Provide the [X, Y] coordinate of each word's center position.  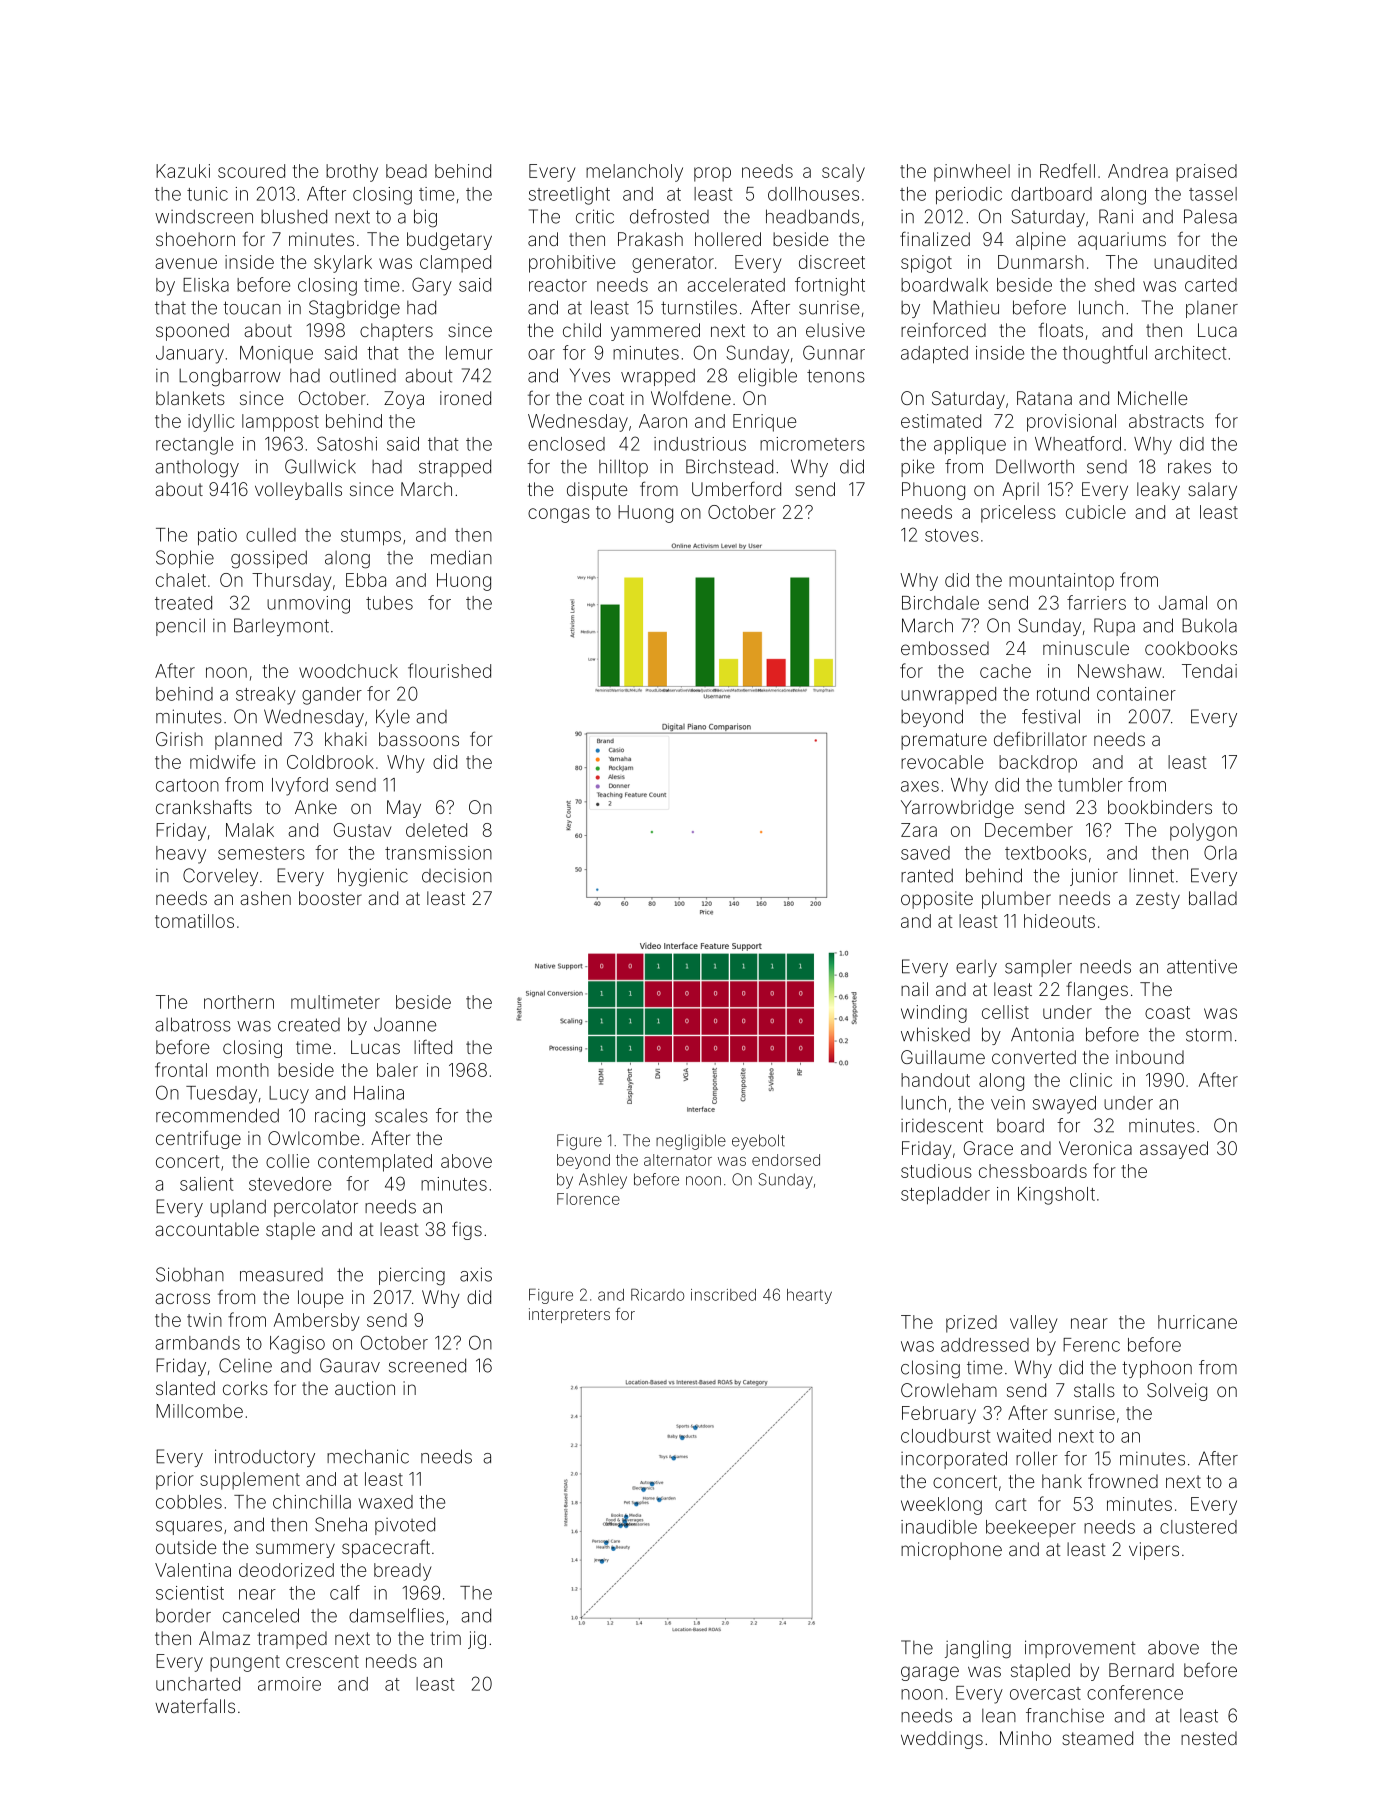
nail [914, 989]
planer [1212, 309]
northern [239, 1002]
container [1136, 694]
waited [1024, 1436]
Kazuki [183, 171]
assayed [1174, 1150]
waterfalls [195, 1706]
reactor [558, 285]
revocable [942, 762]
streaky [266, 696]
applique [970, 446]
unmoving [308, 605]
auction [365, 1388]
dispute [597, 491]
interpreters [569, 1315]
